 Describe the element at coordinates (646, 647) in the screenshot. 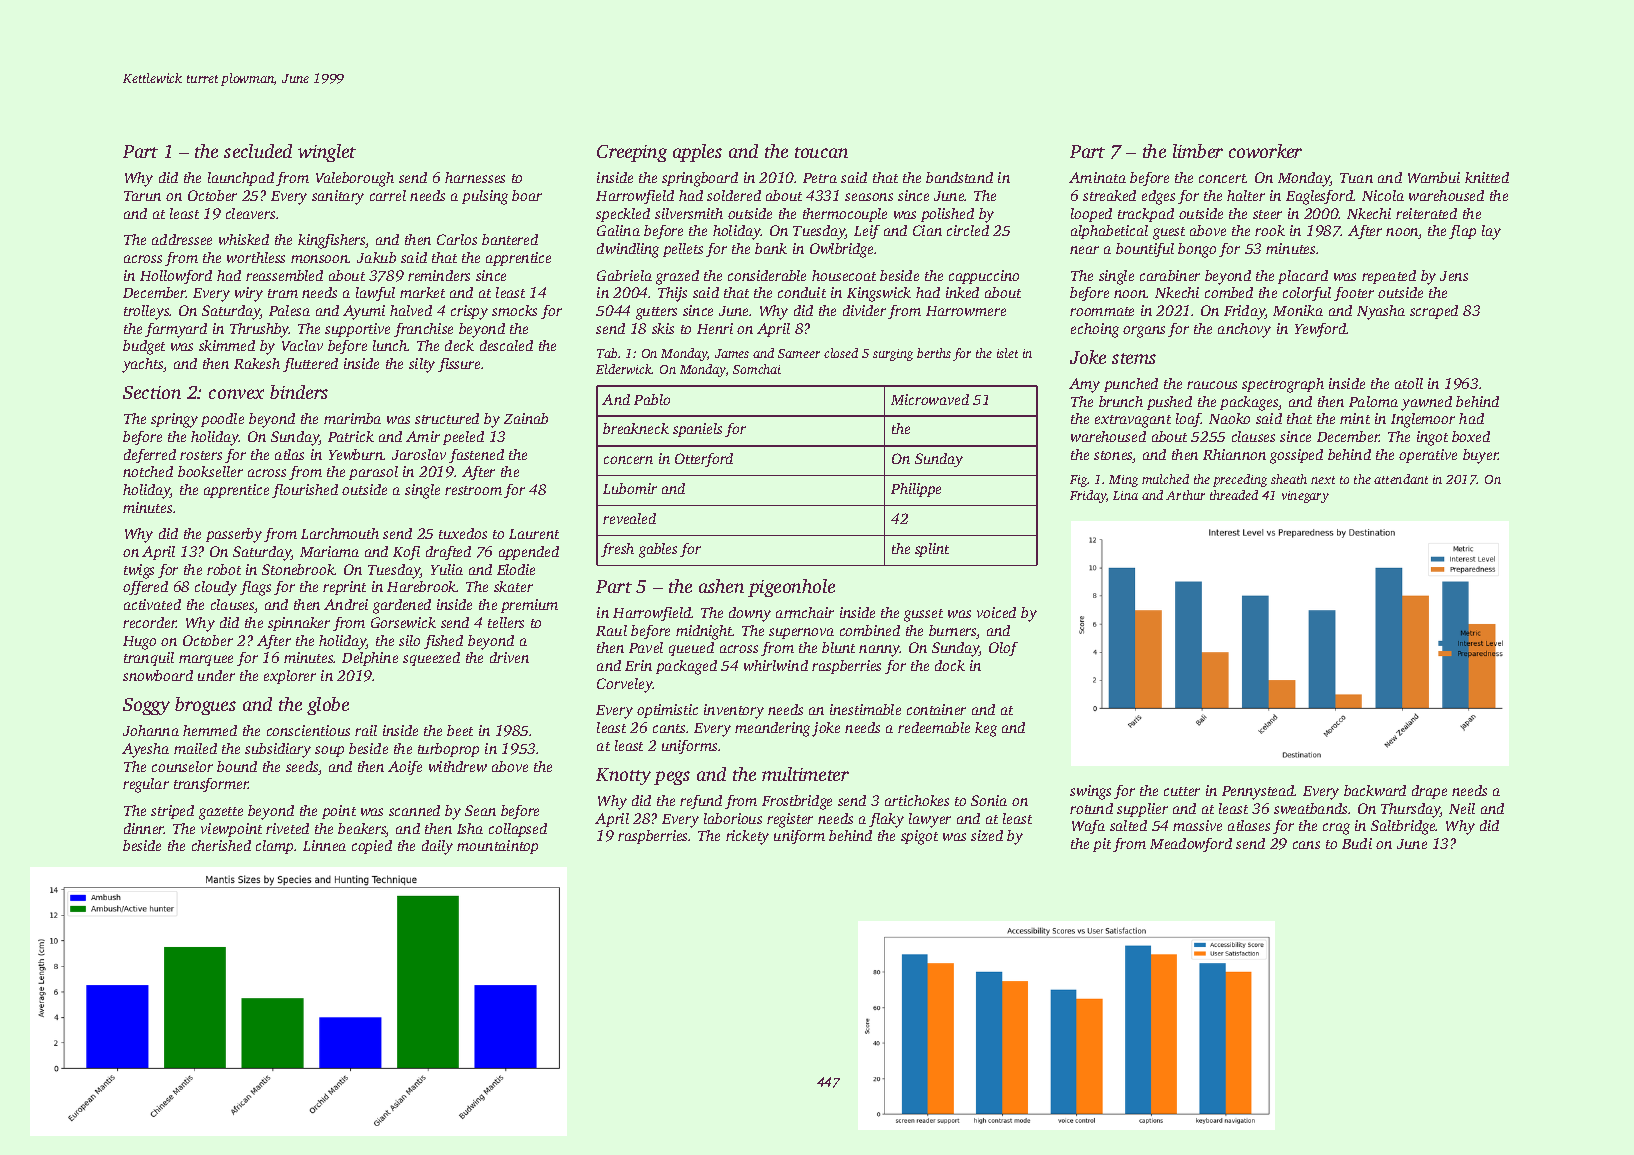

I see `Pavel` at that location.
